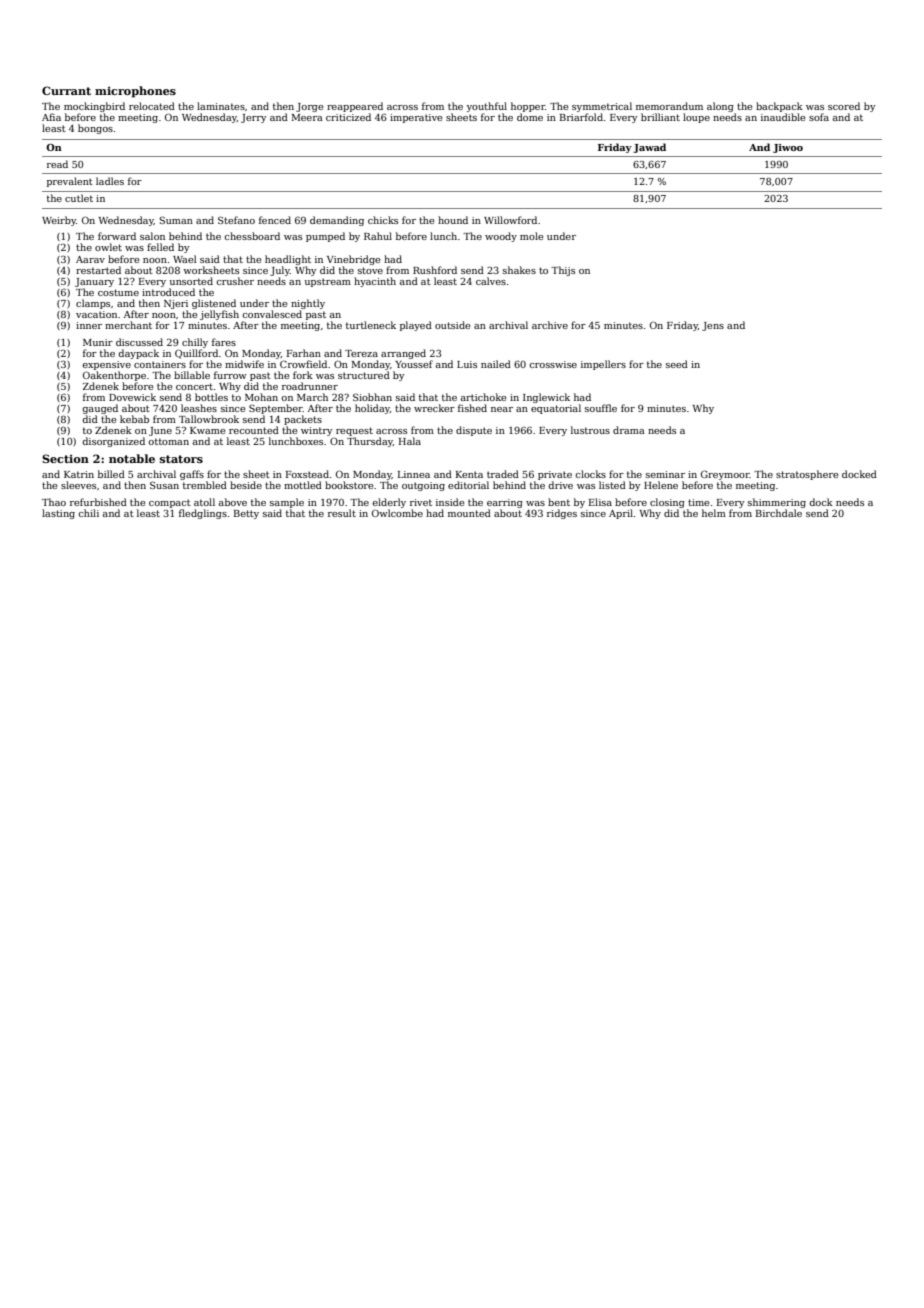  What do you see at coordinates (383, 220) in the document?
I see `chicks` at bounding box center [383, 220].
